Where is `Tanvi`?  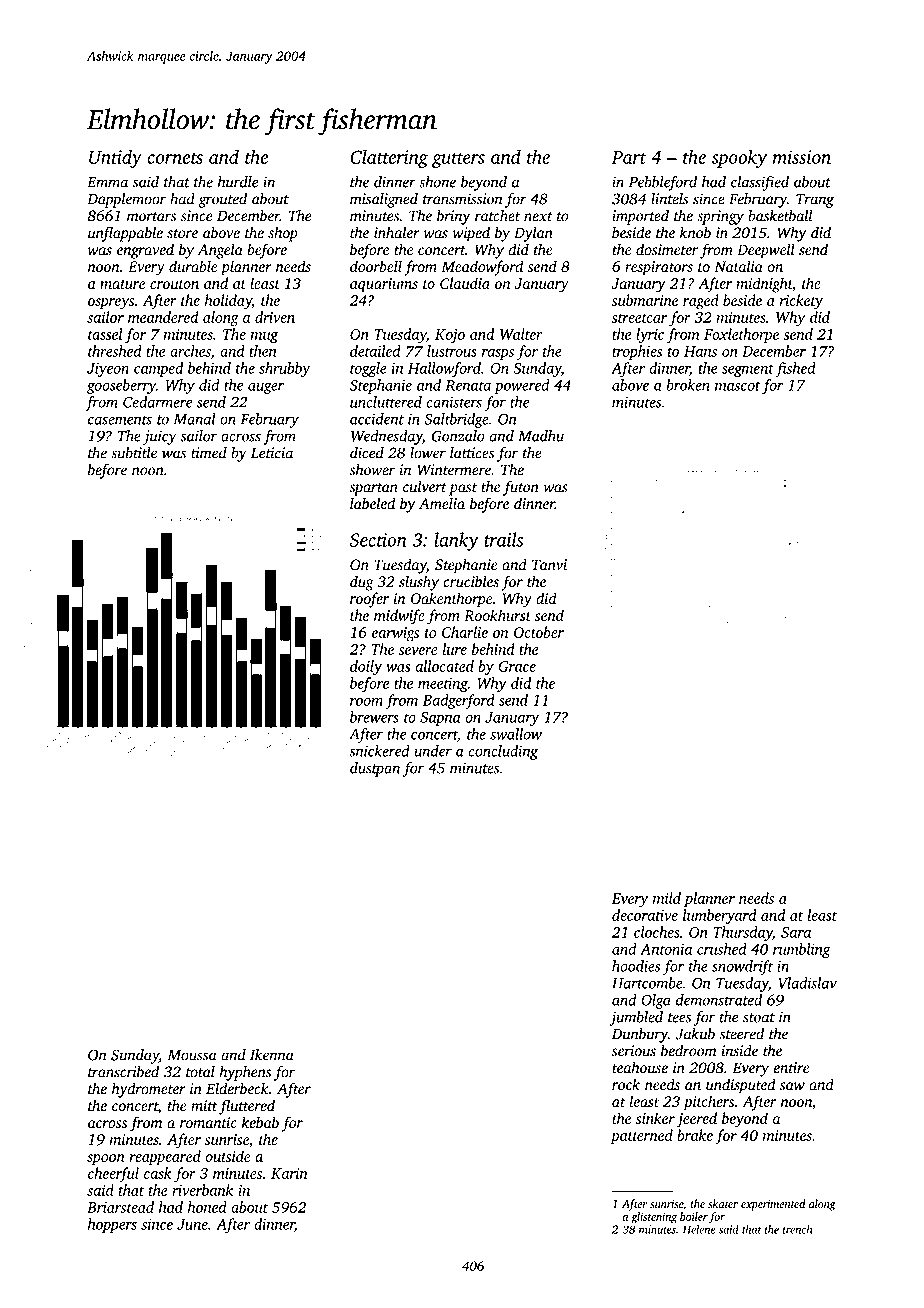
Tanvi is located at coordinates (549, 565).
